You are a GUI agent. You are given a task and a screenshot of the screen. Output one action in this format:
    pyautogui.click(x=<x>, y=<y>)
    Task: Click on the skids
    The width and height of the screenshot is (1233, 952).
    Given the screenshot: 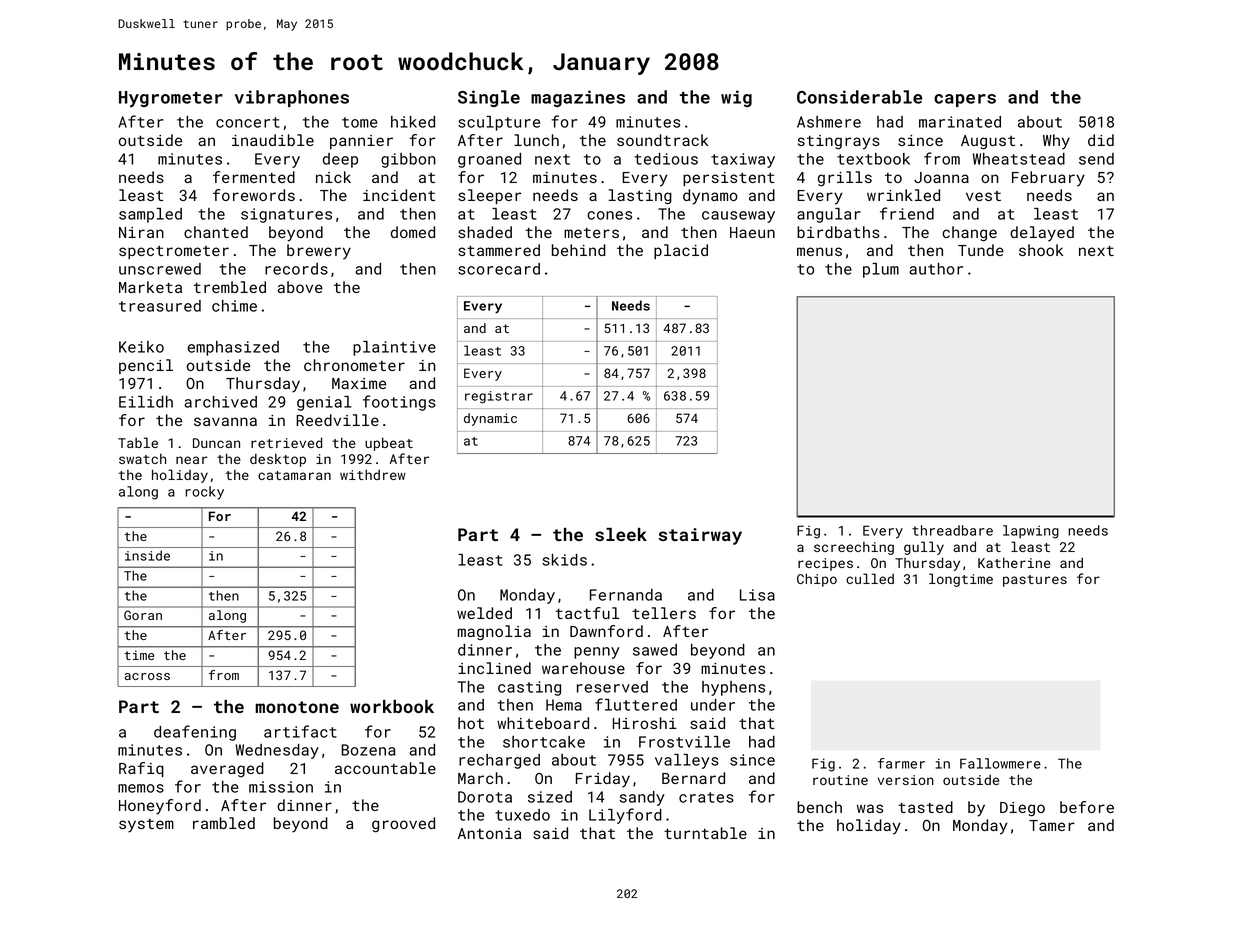 What is the action you would take?
    pyautogui.click(x=564, y=560)
